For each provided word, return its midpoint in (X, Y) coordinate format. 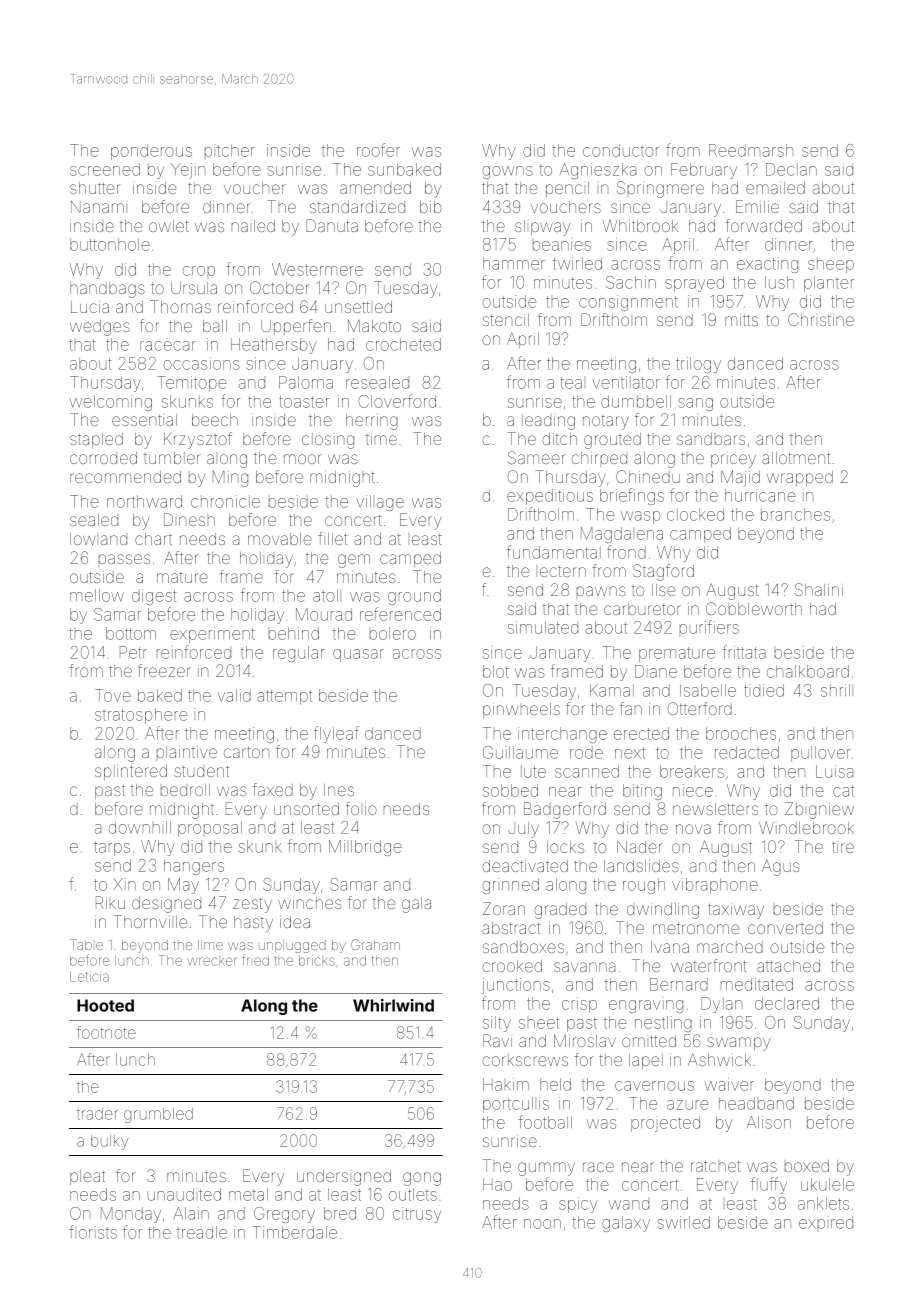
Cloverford (397, 401)
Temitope (191, 384)
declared (787, 1003)
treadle (202, 1232)
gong (422, 1179)
